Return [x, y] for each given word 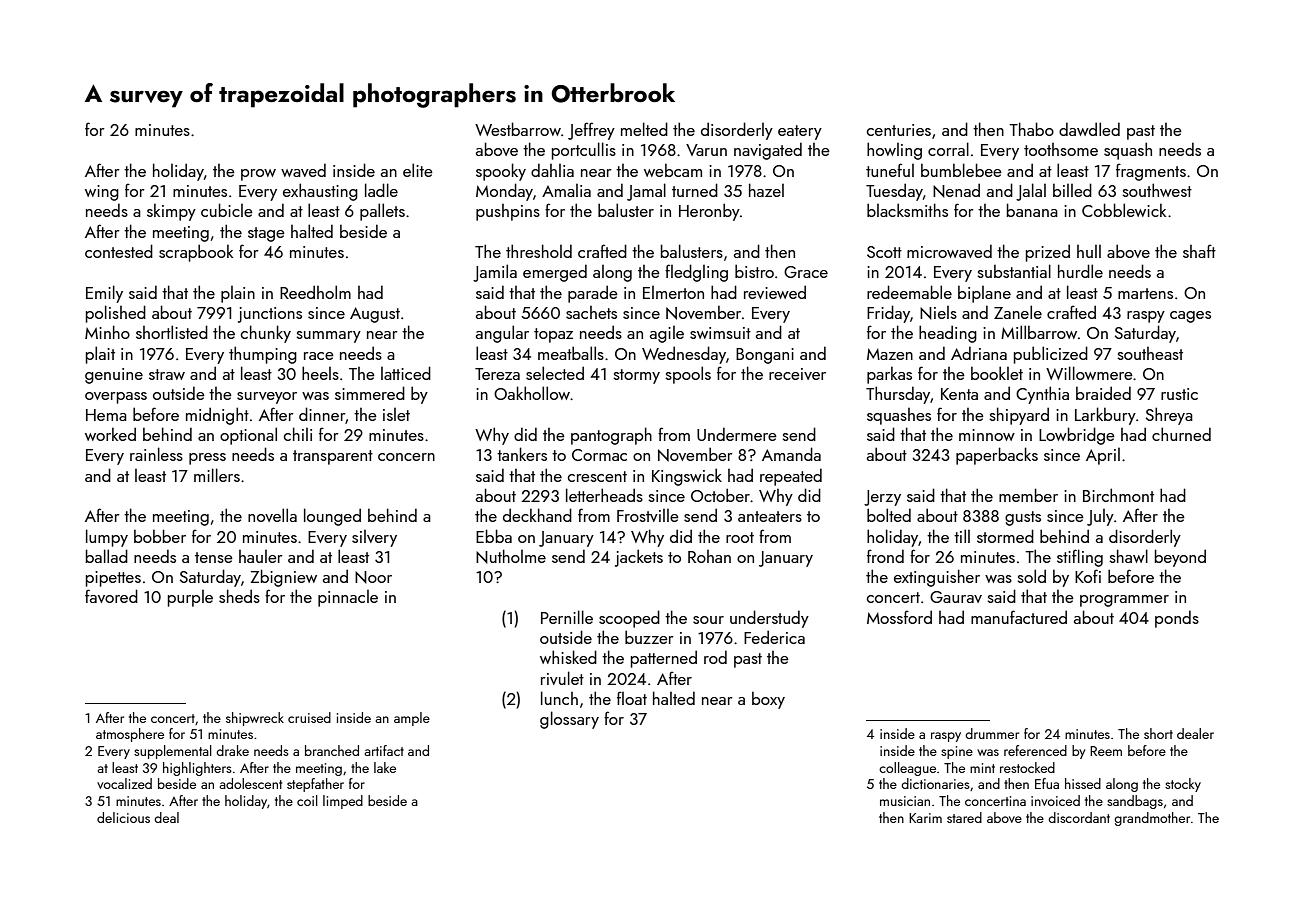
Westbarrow [518, 129]
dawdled [1089, 129]
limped [343, 802]
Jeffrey [591, 131]
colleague [907, 769]
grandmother [1152, 819]
